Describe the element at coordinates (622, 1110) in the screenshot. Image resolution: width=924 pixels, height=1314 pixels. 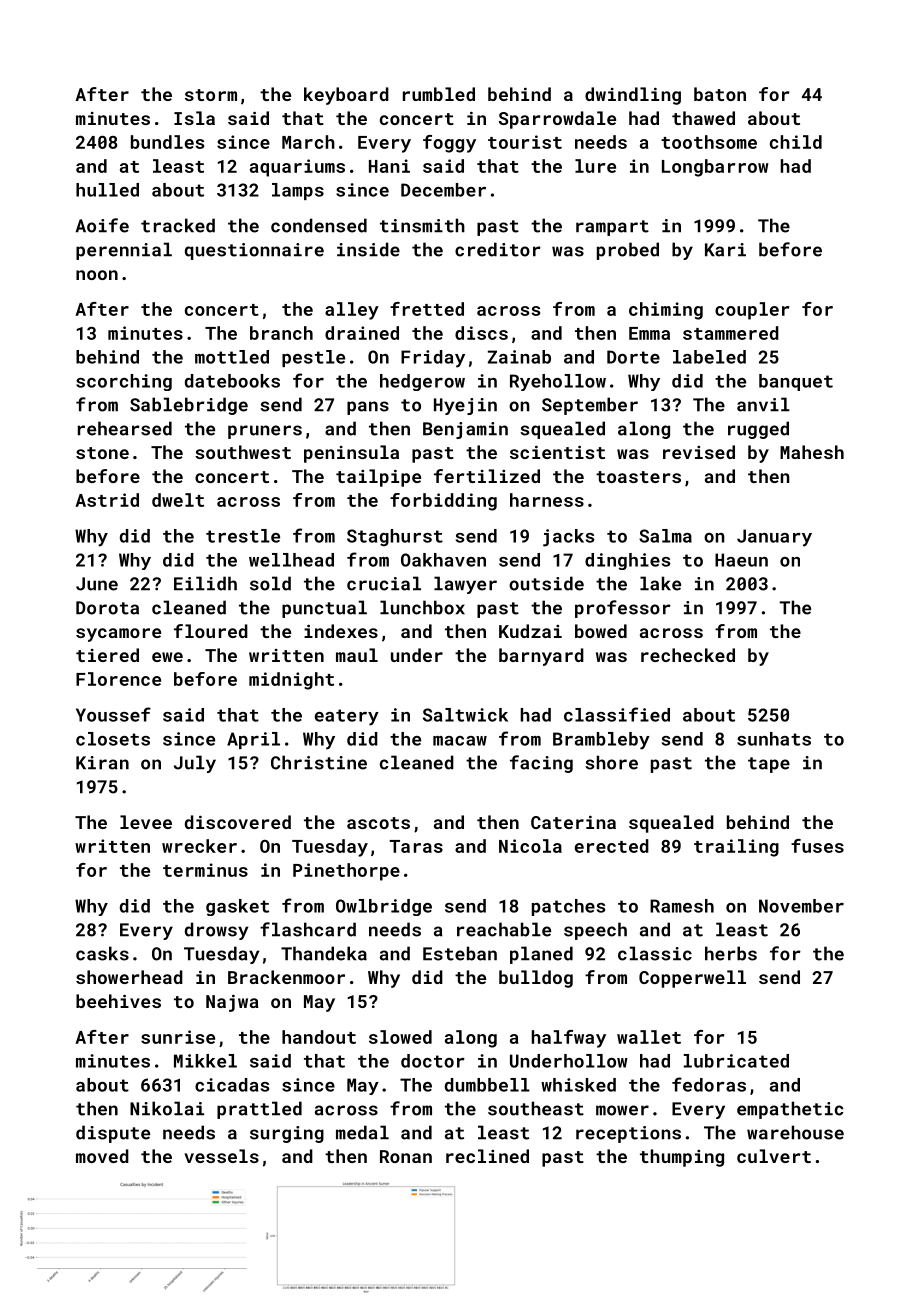
I see `mower` at that location.
